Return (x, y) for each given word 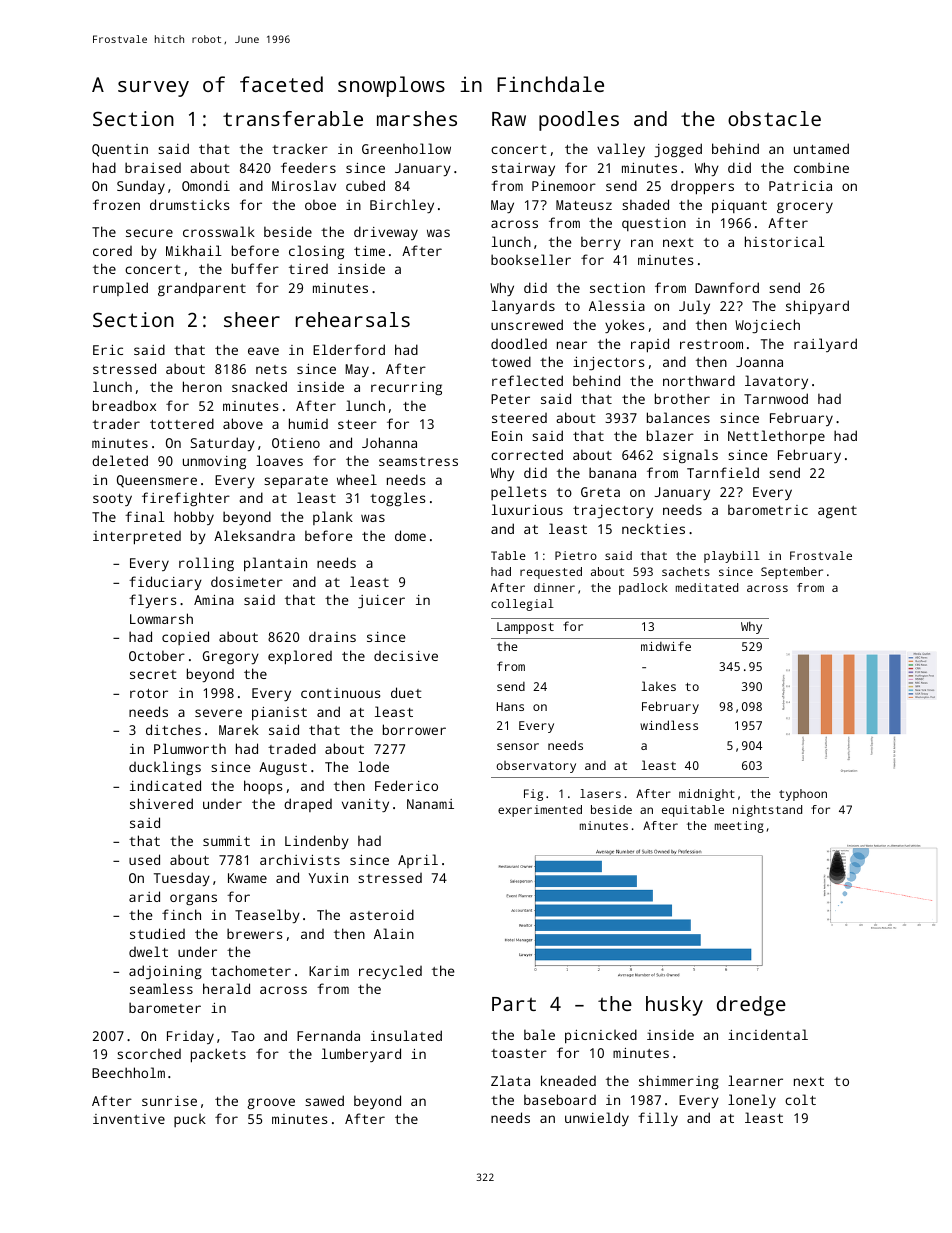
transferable (293, 118)
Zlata (510, 1080)
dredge (751, 1006)
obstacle (774, 118)
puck (190, 1120)
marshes (417, 118)
